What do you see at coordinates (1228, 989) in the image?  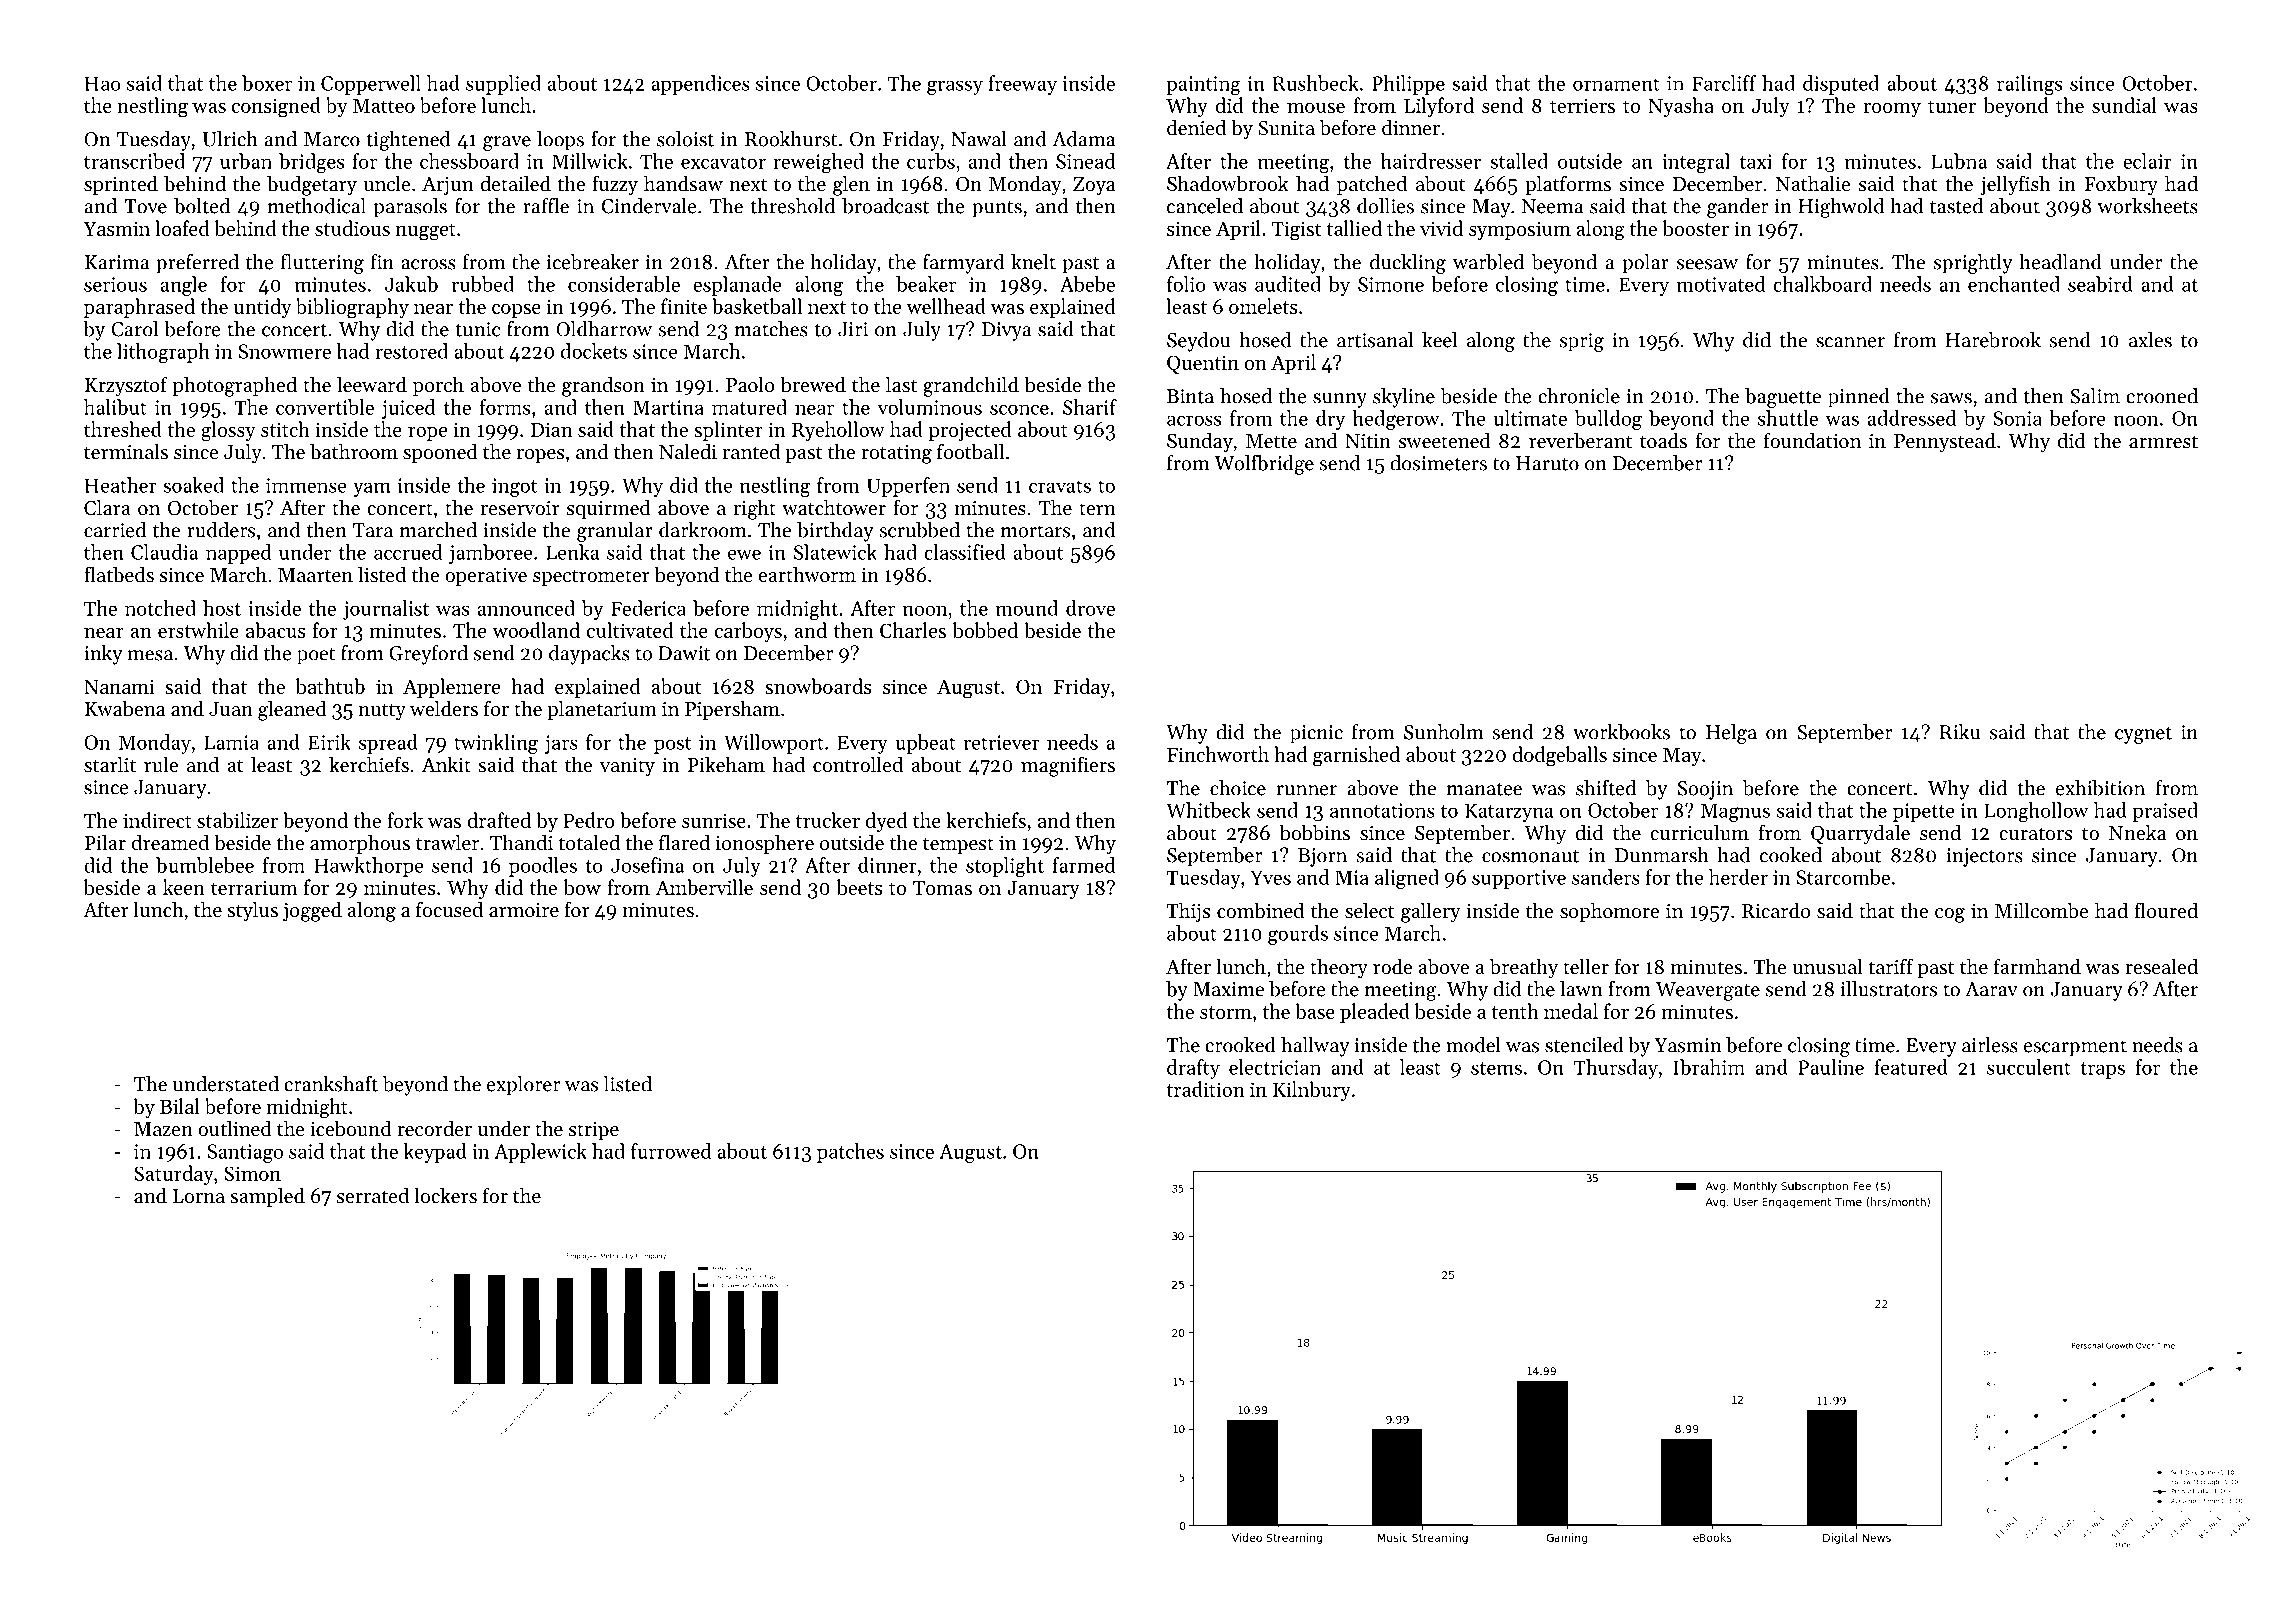 I see `Maxime` at bounding box center [1228, 989].
